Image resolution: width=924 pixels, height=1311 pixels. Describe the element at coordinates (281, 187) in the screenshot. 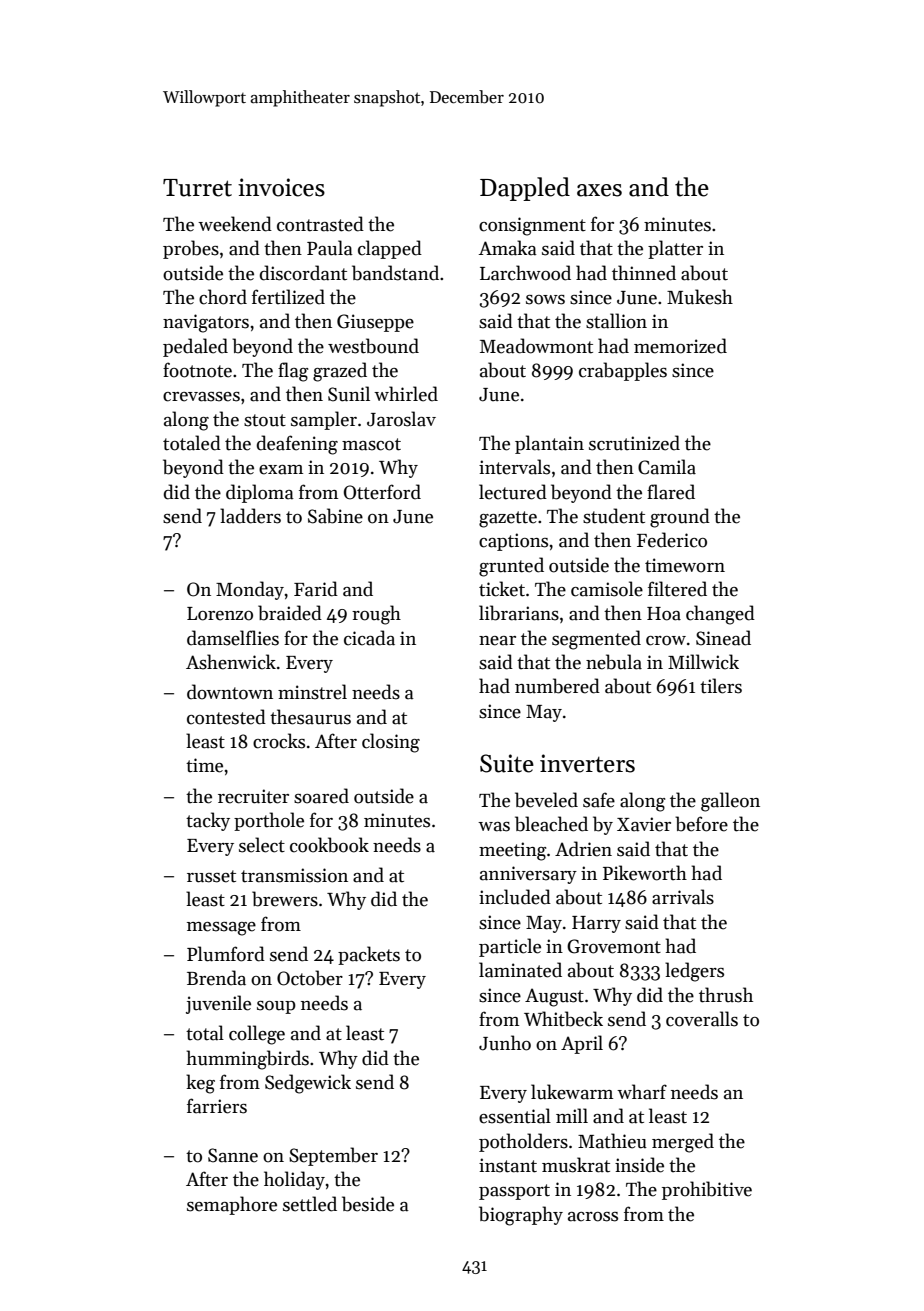

I see `invoices` at that location.
